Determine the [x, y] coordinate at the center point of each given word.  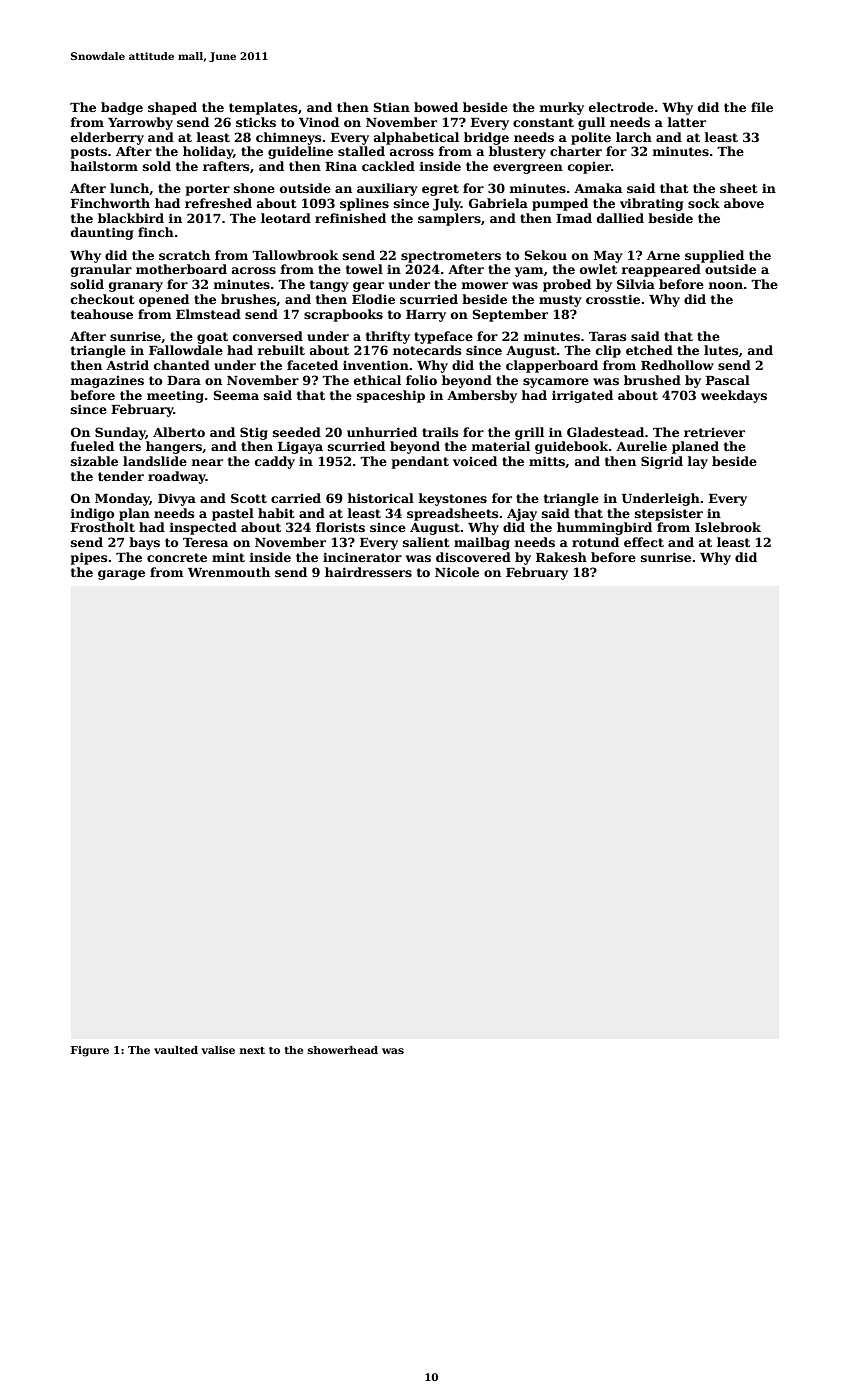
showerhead [343, 1050]
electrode [621, 107]
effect [644, 542]
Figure [90, 1051]
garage [121, 575]
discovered [473, 557]
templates [263, 108]
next [252, 1050]
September [510, 315]
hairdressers [368, 572]
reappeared [661, 270]
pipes [89, 558]
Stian [391, 107]
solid [87, 284]
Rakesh [561, 557]
